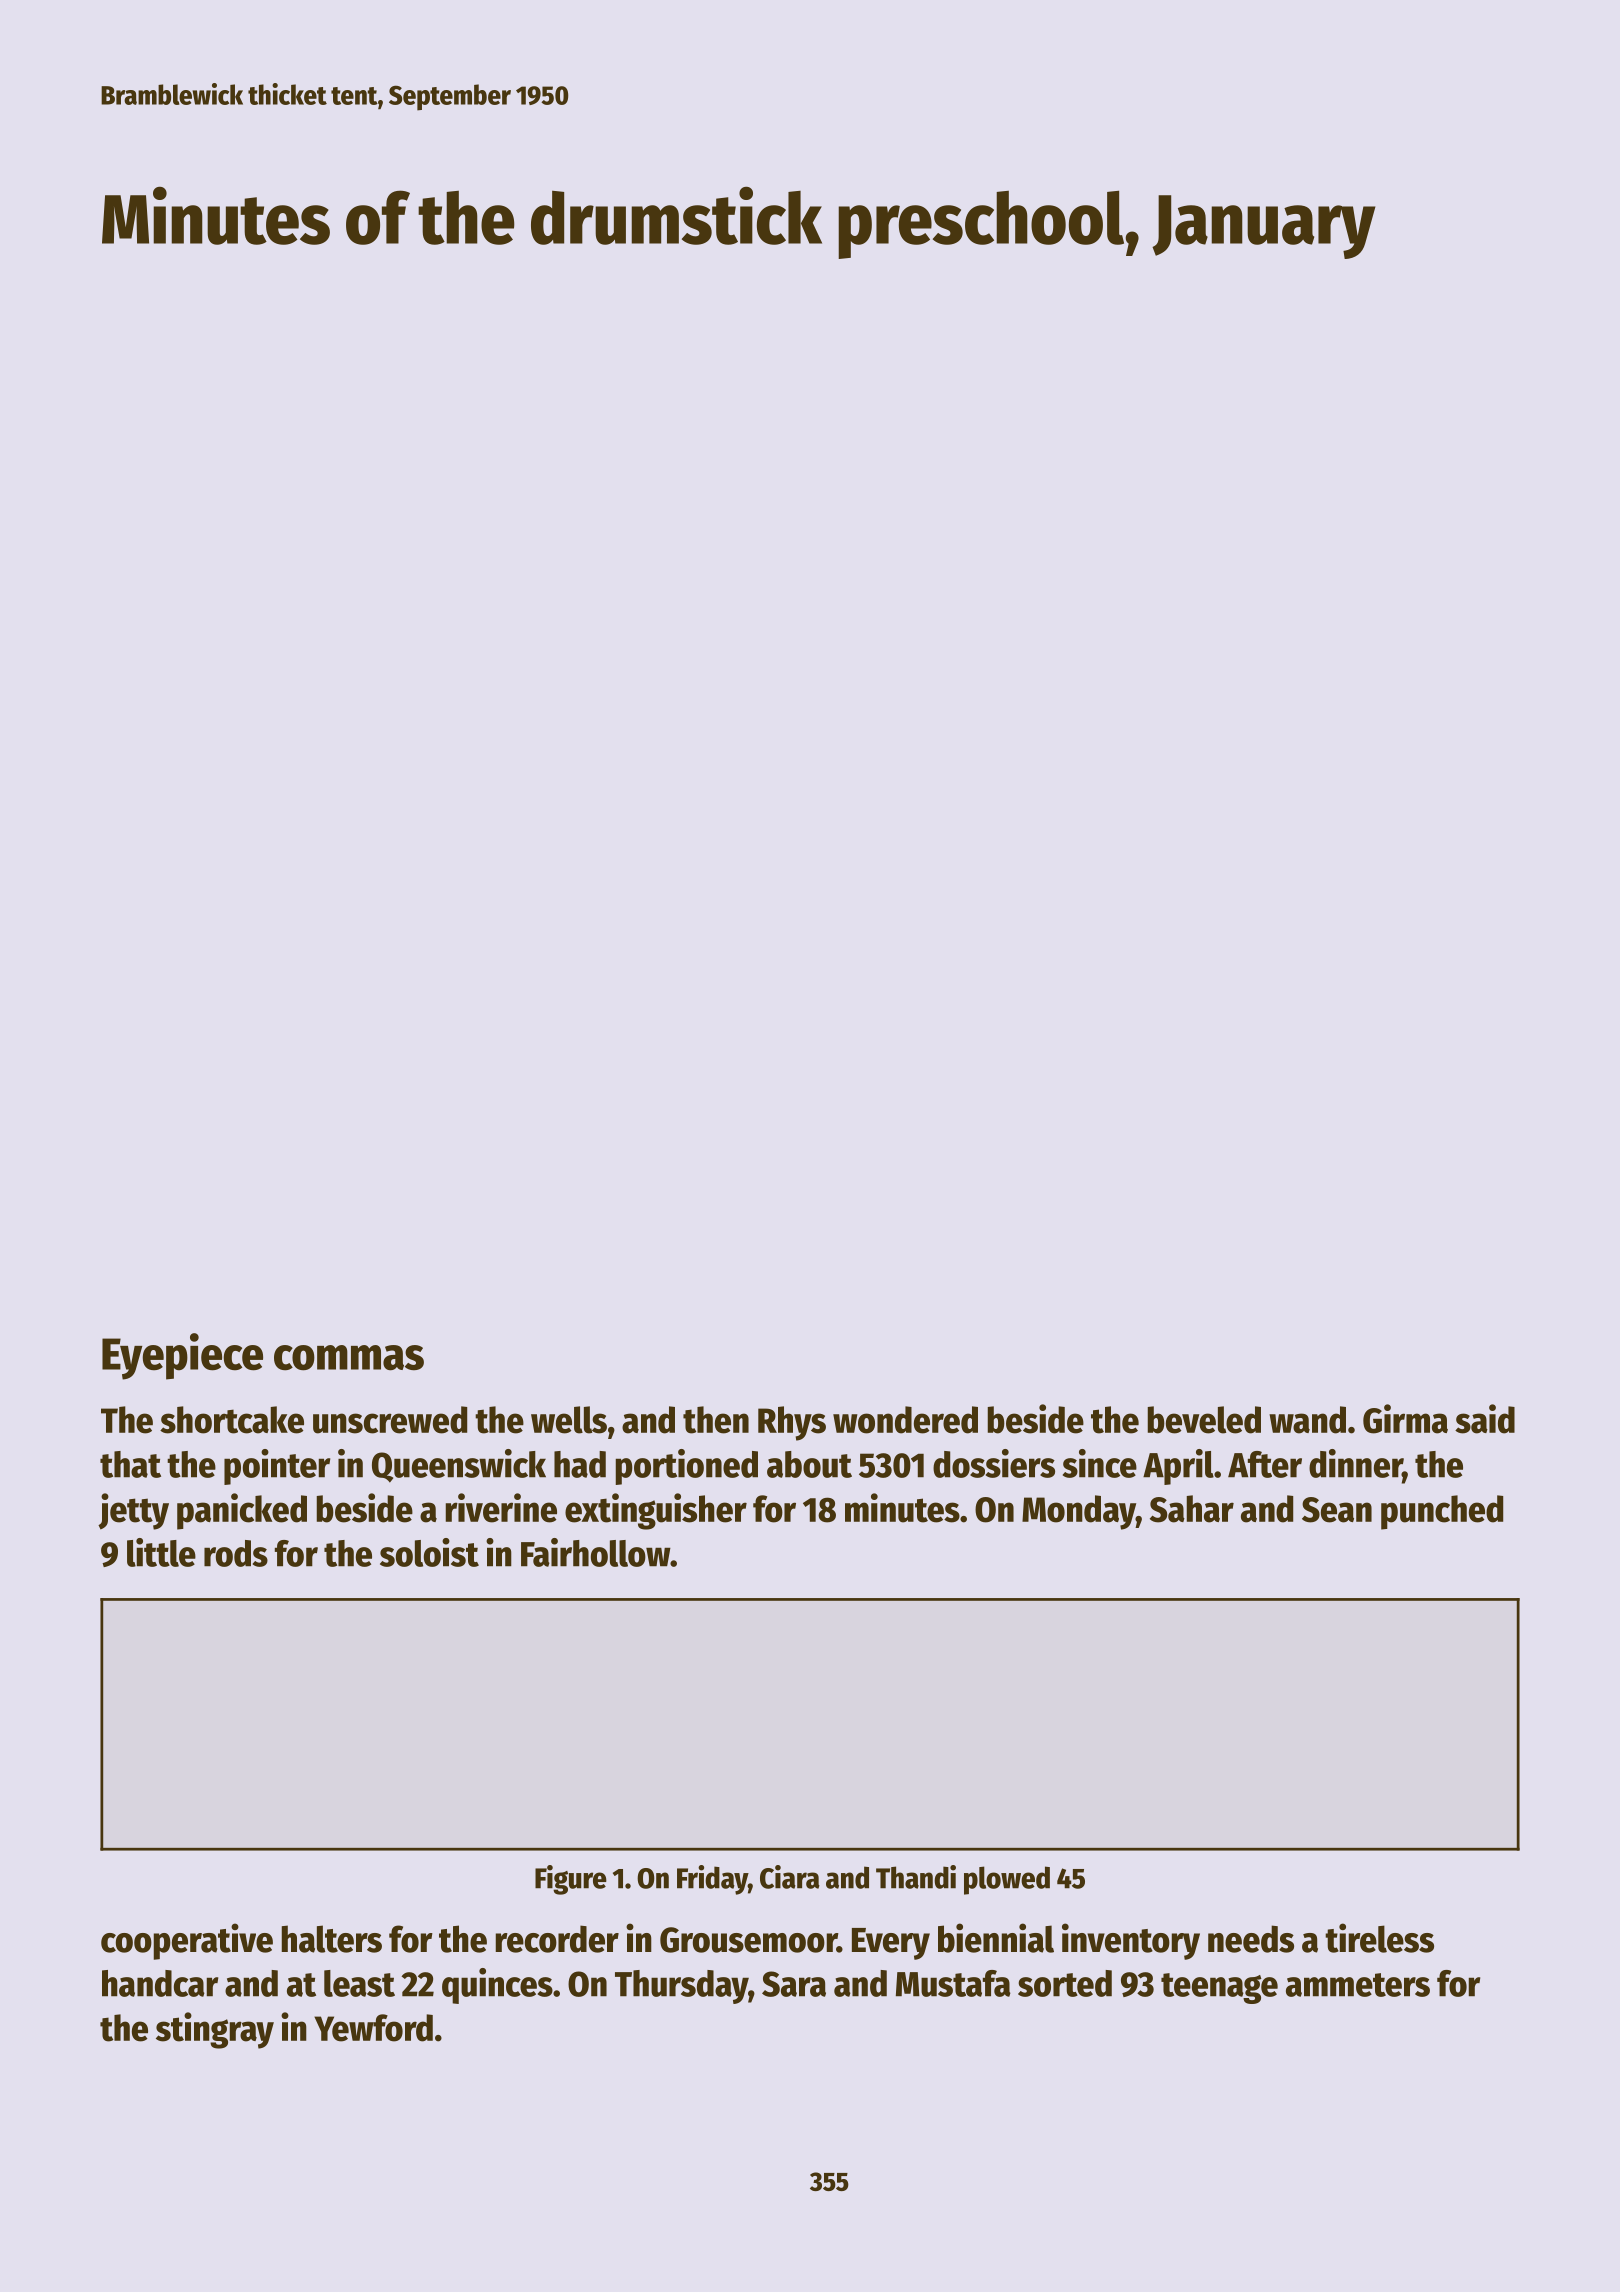  What do you see at coordinates (349, 1358) in the image?
I see `commas` at bounding box center [349, 1358].
